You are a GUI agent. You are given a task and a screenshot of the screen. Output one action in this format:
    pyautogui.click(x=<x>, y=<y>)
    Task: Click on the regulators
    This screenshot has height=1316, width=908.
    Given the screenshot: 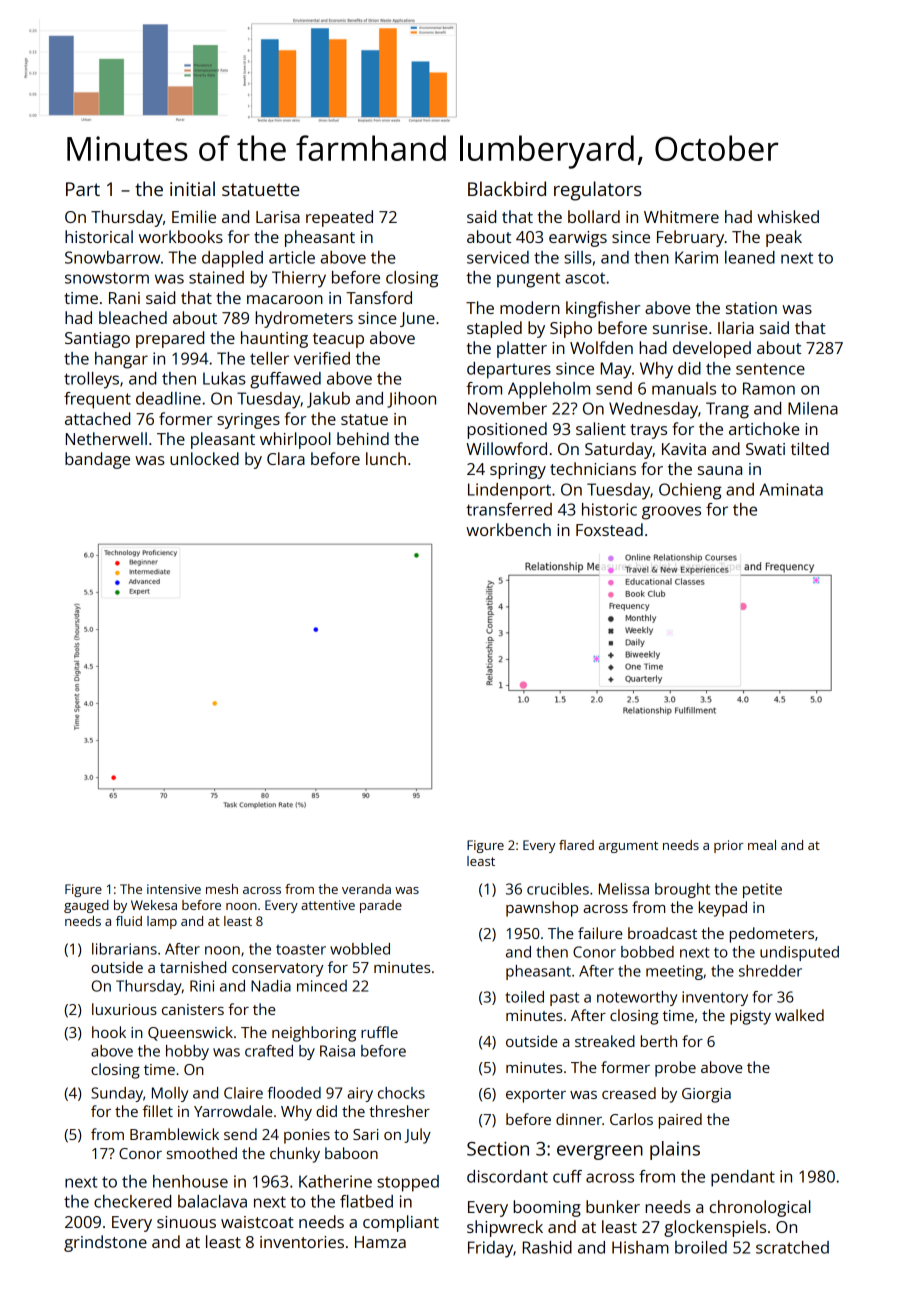 What is the action you would take?
    pyautogui.click(x=598, y=191)
